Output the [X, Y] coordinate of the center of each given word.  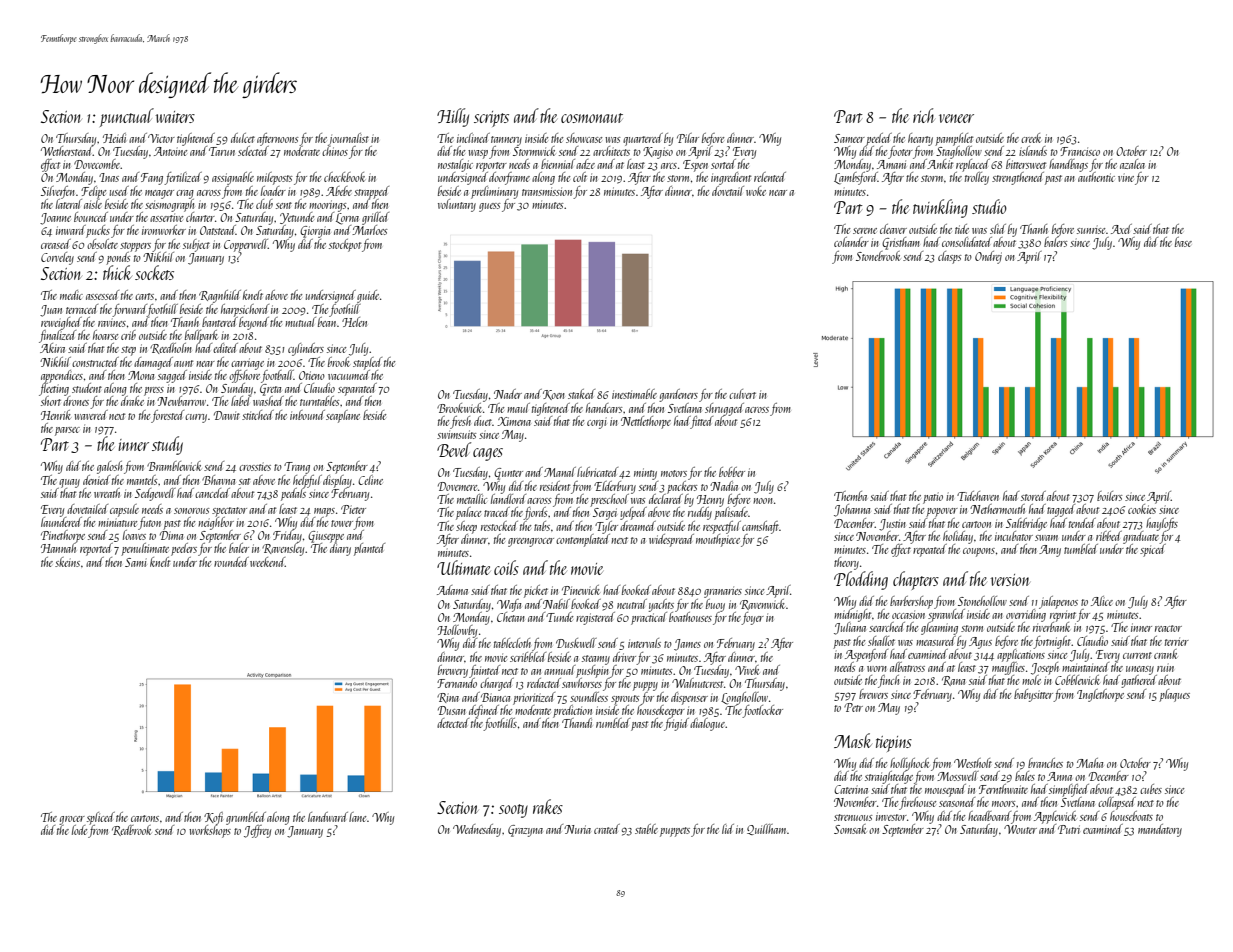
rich [923, 115]
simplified [1069, 790]
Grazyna [525, 831]
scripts [491, 119]
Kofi [213, 818]
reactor [1168, 628]
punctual [127, 117]
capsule [124, 510]
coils [506, 567]
